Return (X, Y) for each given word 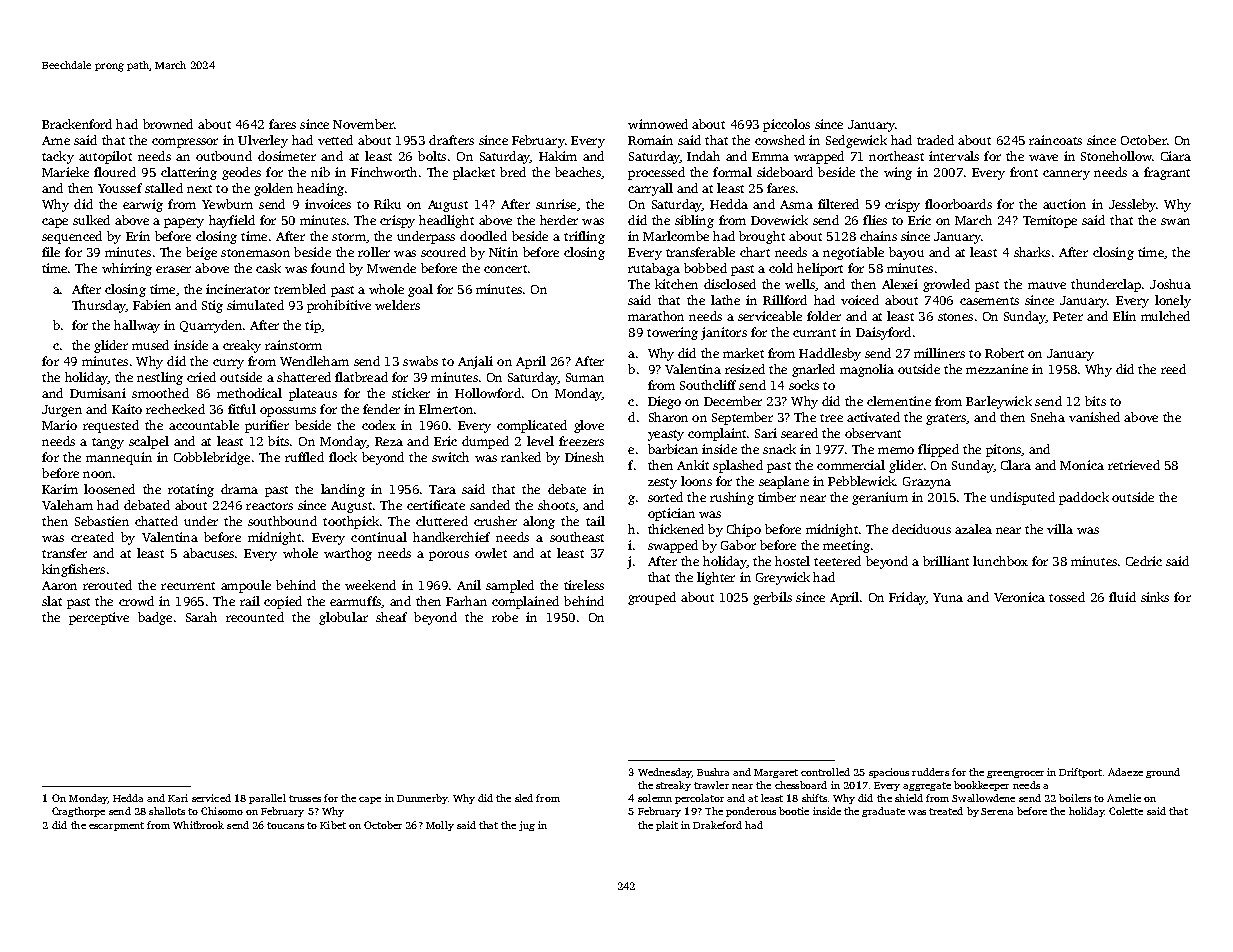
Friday (907, 598)
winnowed (658, 124)
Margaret (776, 773)
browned (168, 124)
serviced (211, 798)
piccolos (786, 125)
